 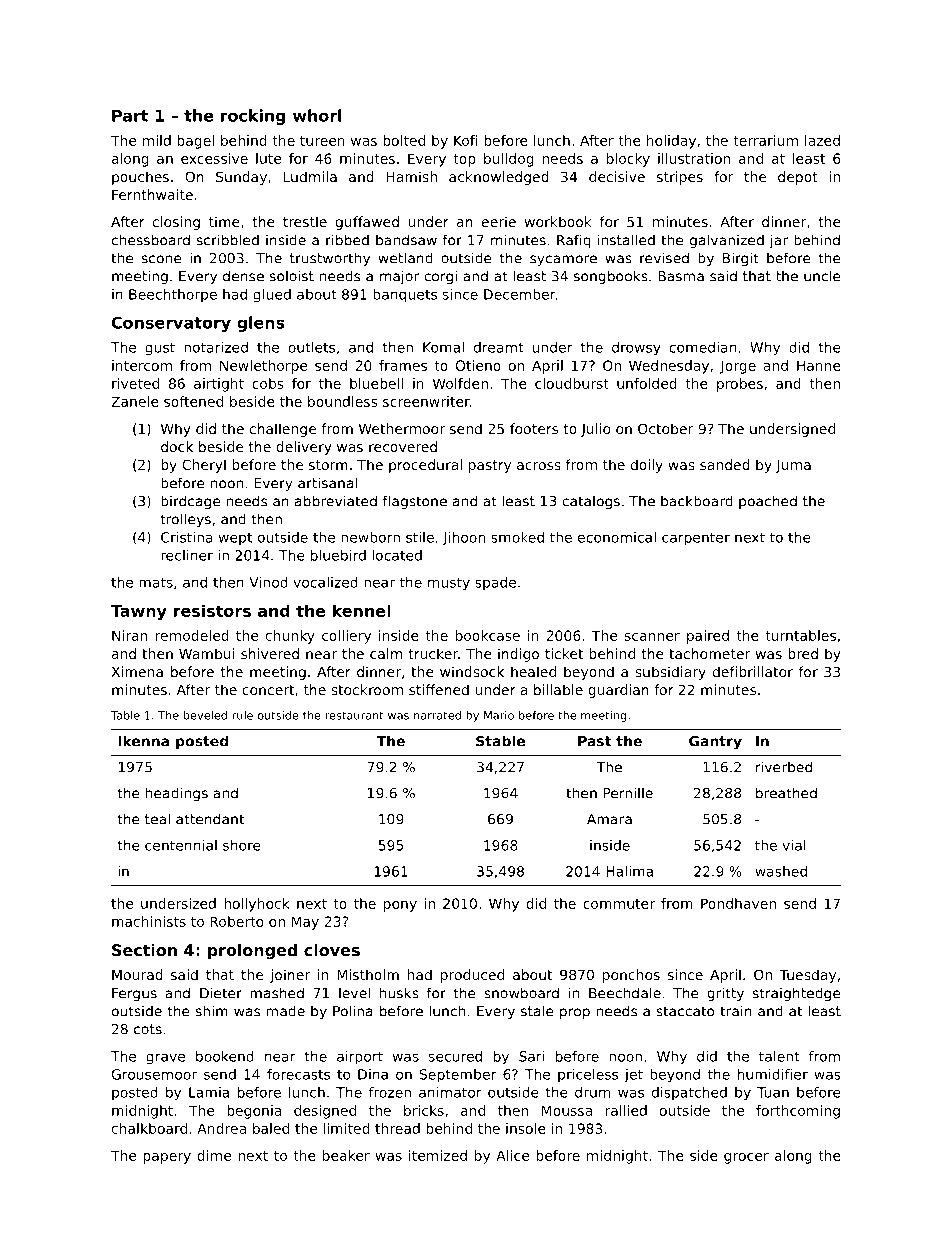 I want to click on Newlethorpe, so click(x=263, y=367).
